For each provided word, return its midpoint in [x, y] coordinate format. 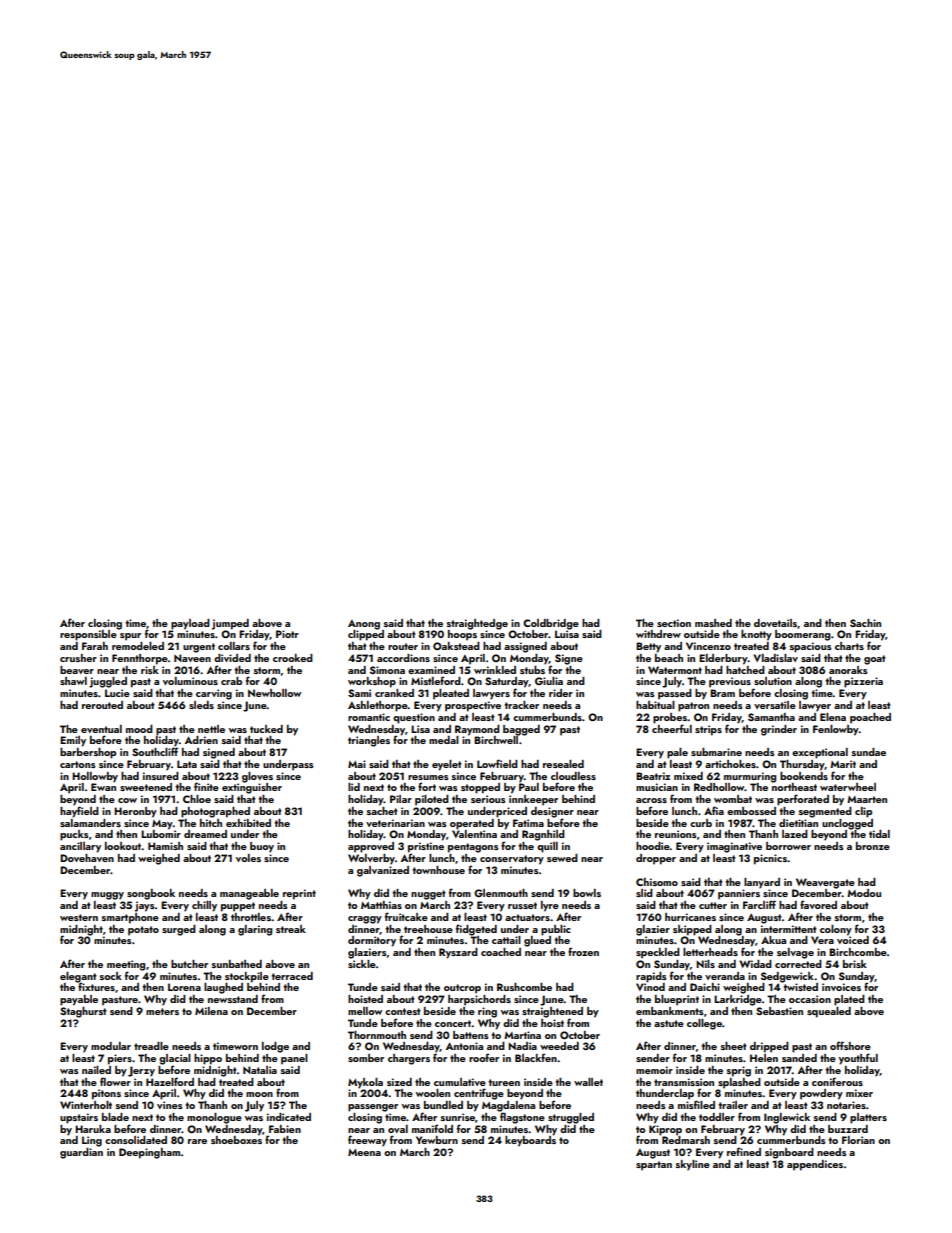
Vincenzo [708, 646]
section [674, 623]
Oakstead [456, 646]
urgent [199, 648]
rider [561, 693]
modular [111, 1046]
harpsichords [479, 1000]
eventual [101, 729]
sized [399, 1082]
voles [248, 858]
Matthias [381, 905]
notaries [846, 1105]
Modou [864, 893]
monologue [214, 1118]
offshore [850, 1045]
